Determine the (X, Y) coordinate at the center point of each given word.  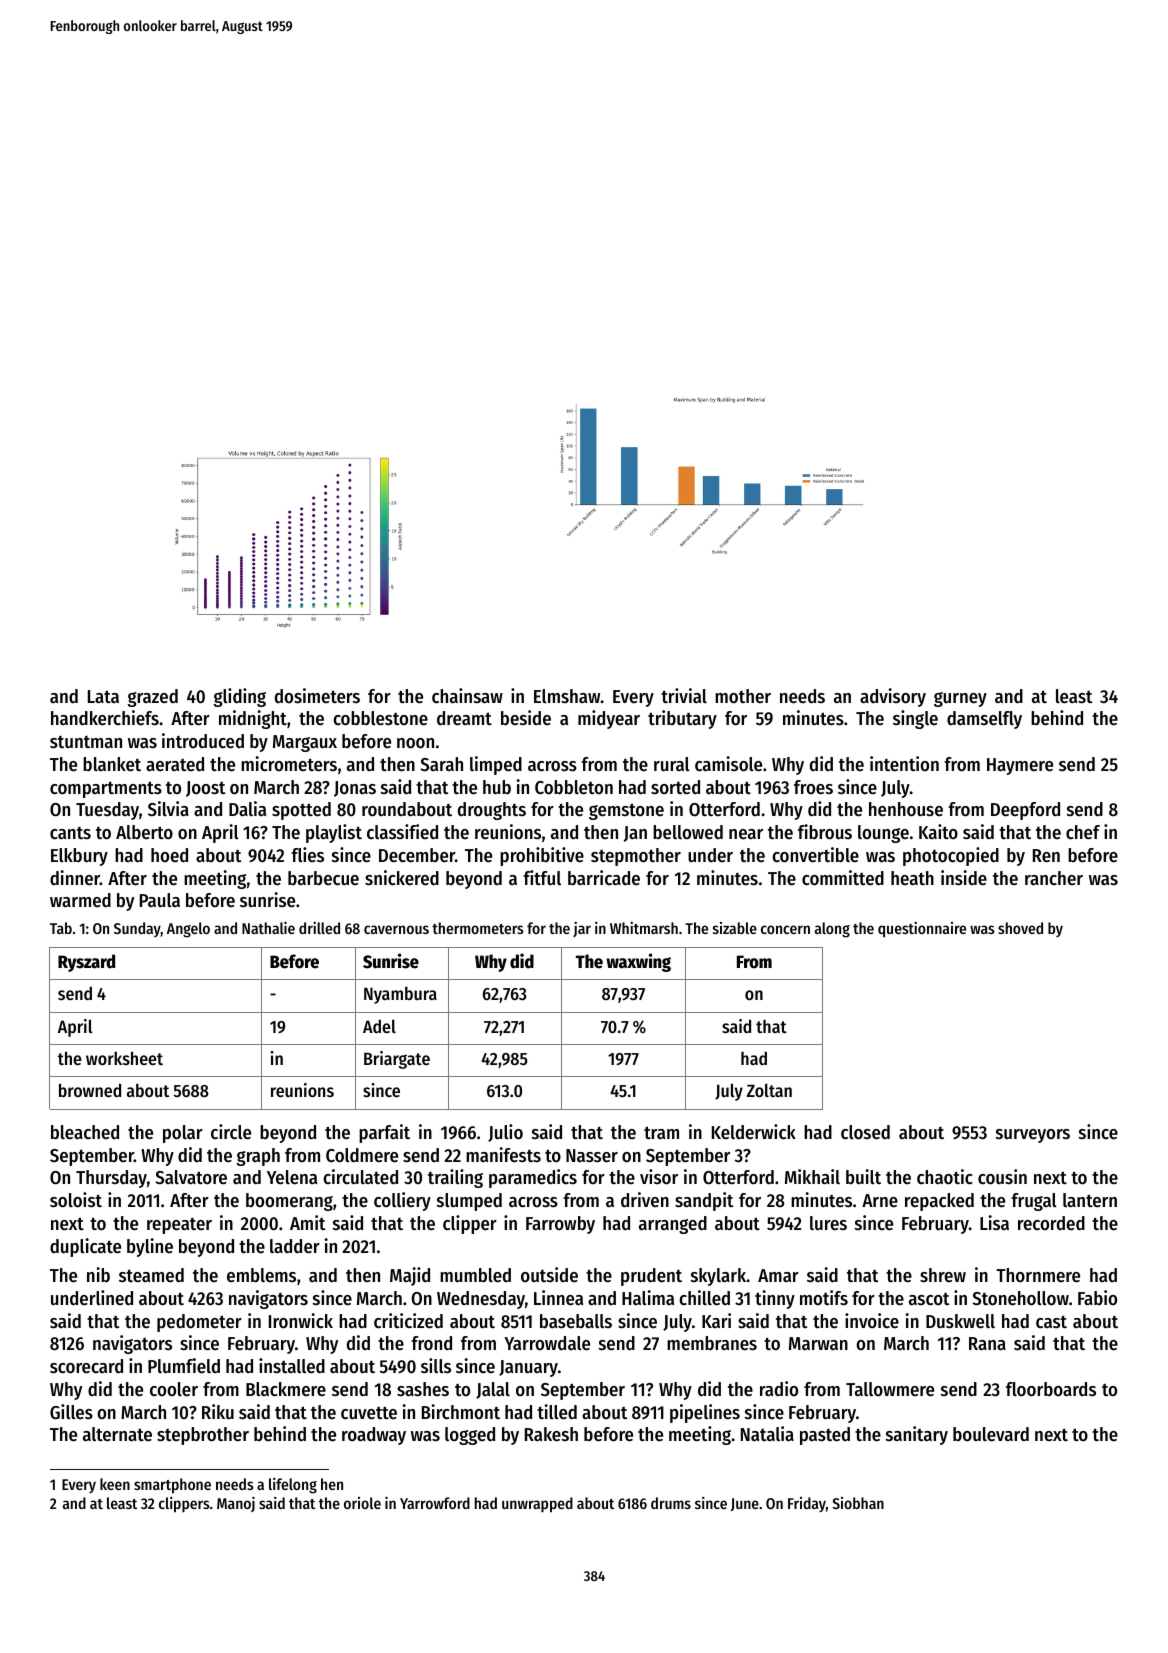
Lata (103, 696)
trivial (684, 695)
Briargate (397, 1060)
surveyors (1033, 1136)
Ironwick (301, 1321)
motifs (824, 1298)
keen (115, 1484)
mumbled (475, 1275)
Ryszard (86, 963)
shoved (1020, 928)
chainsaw (467, 696)
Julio (505, 1133)
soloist (76, 1200)
